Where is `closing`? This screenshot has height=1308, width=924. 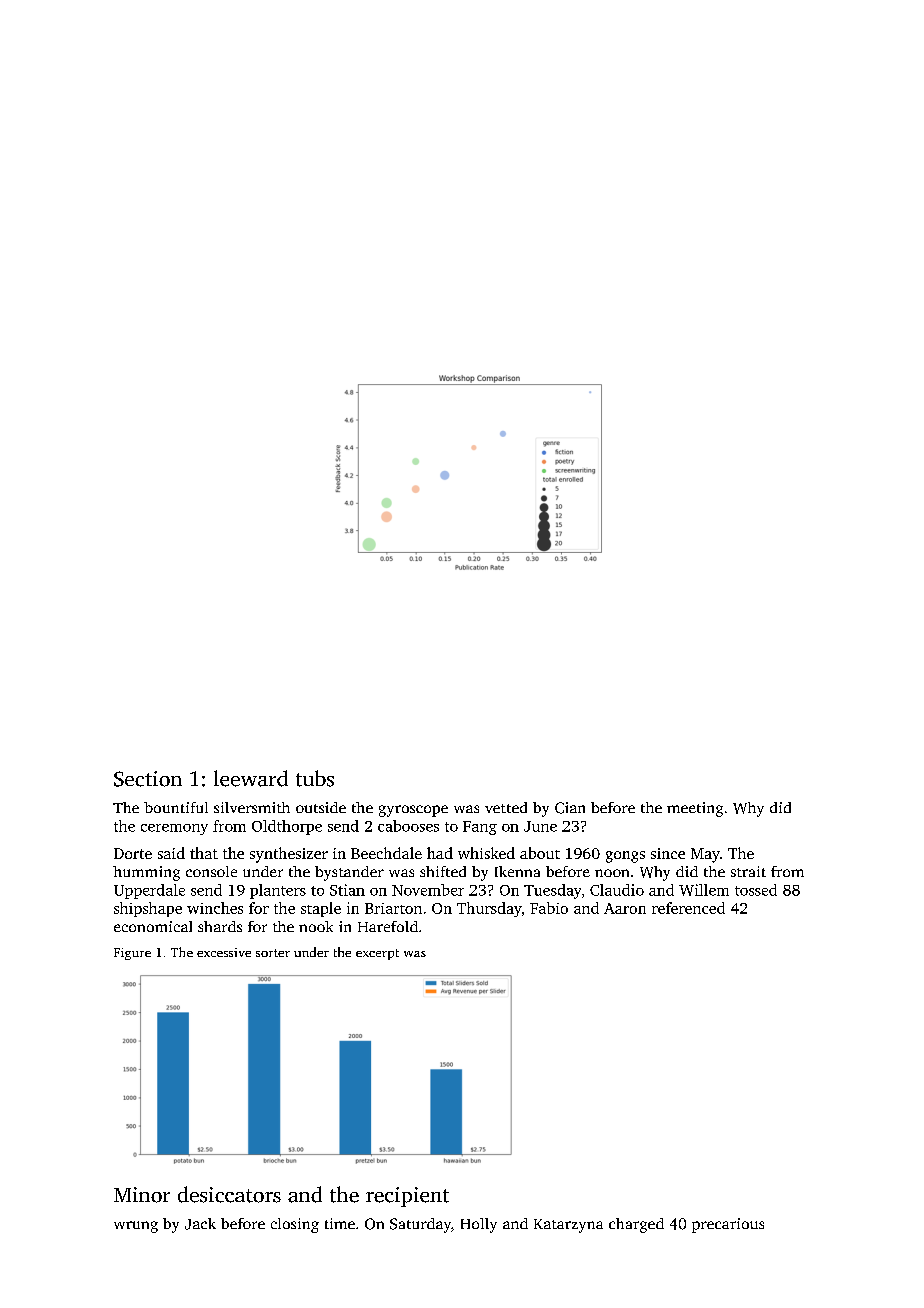
closing is located at coordinates (295, 1225).
